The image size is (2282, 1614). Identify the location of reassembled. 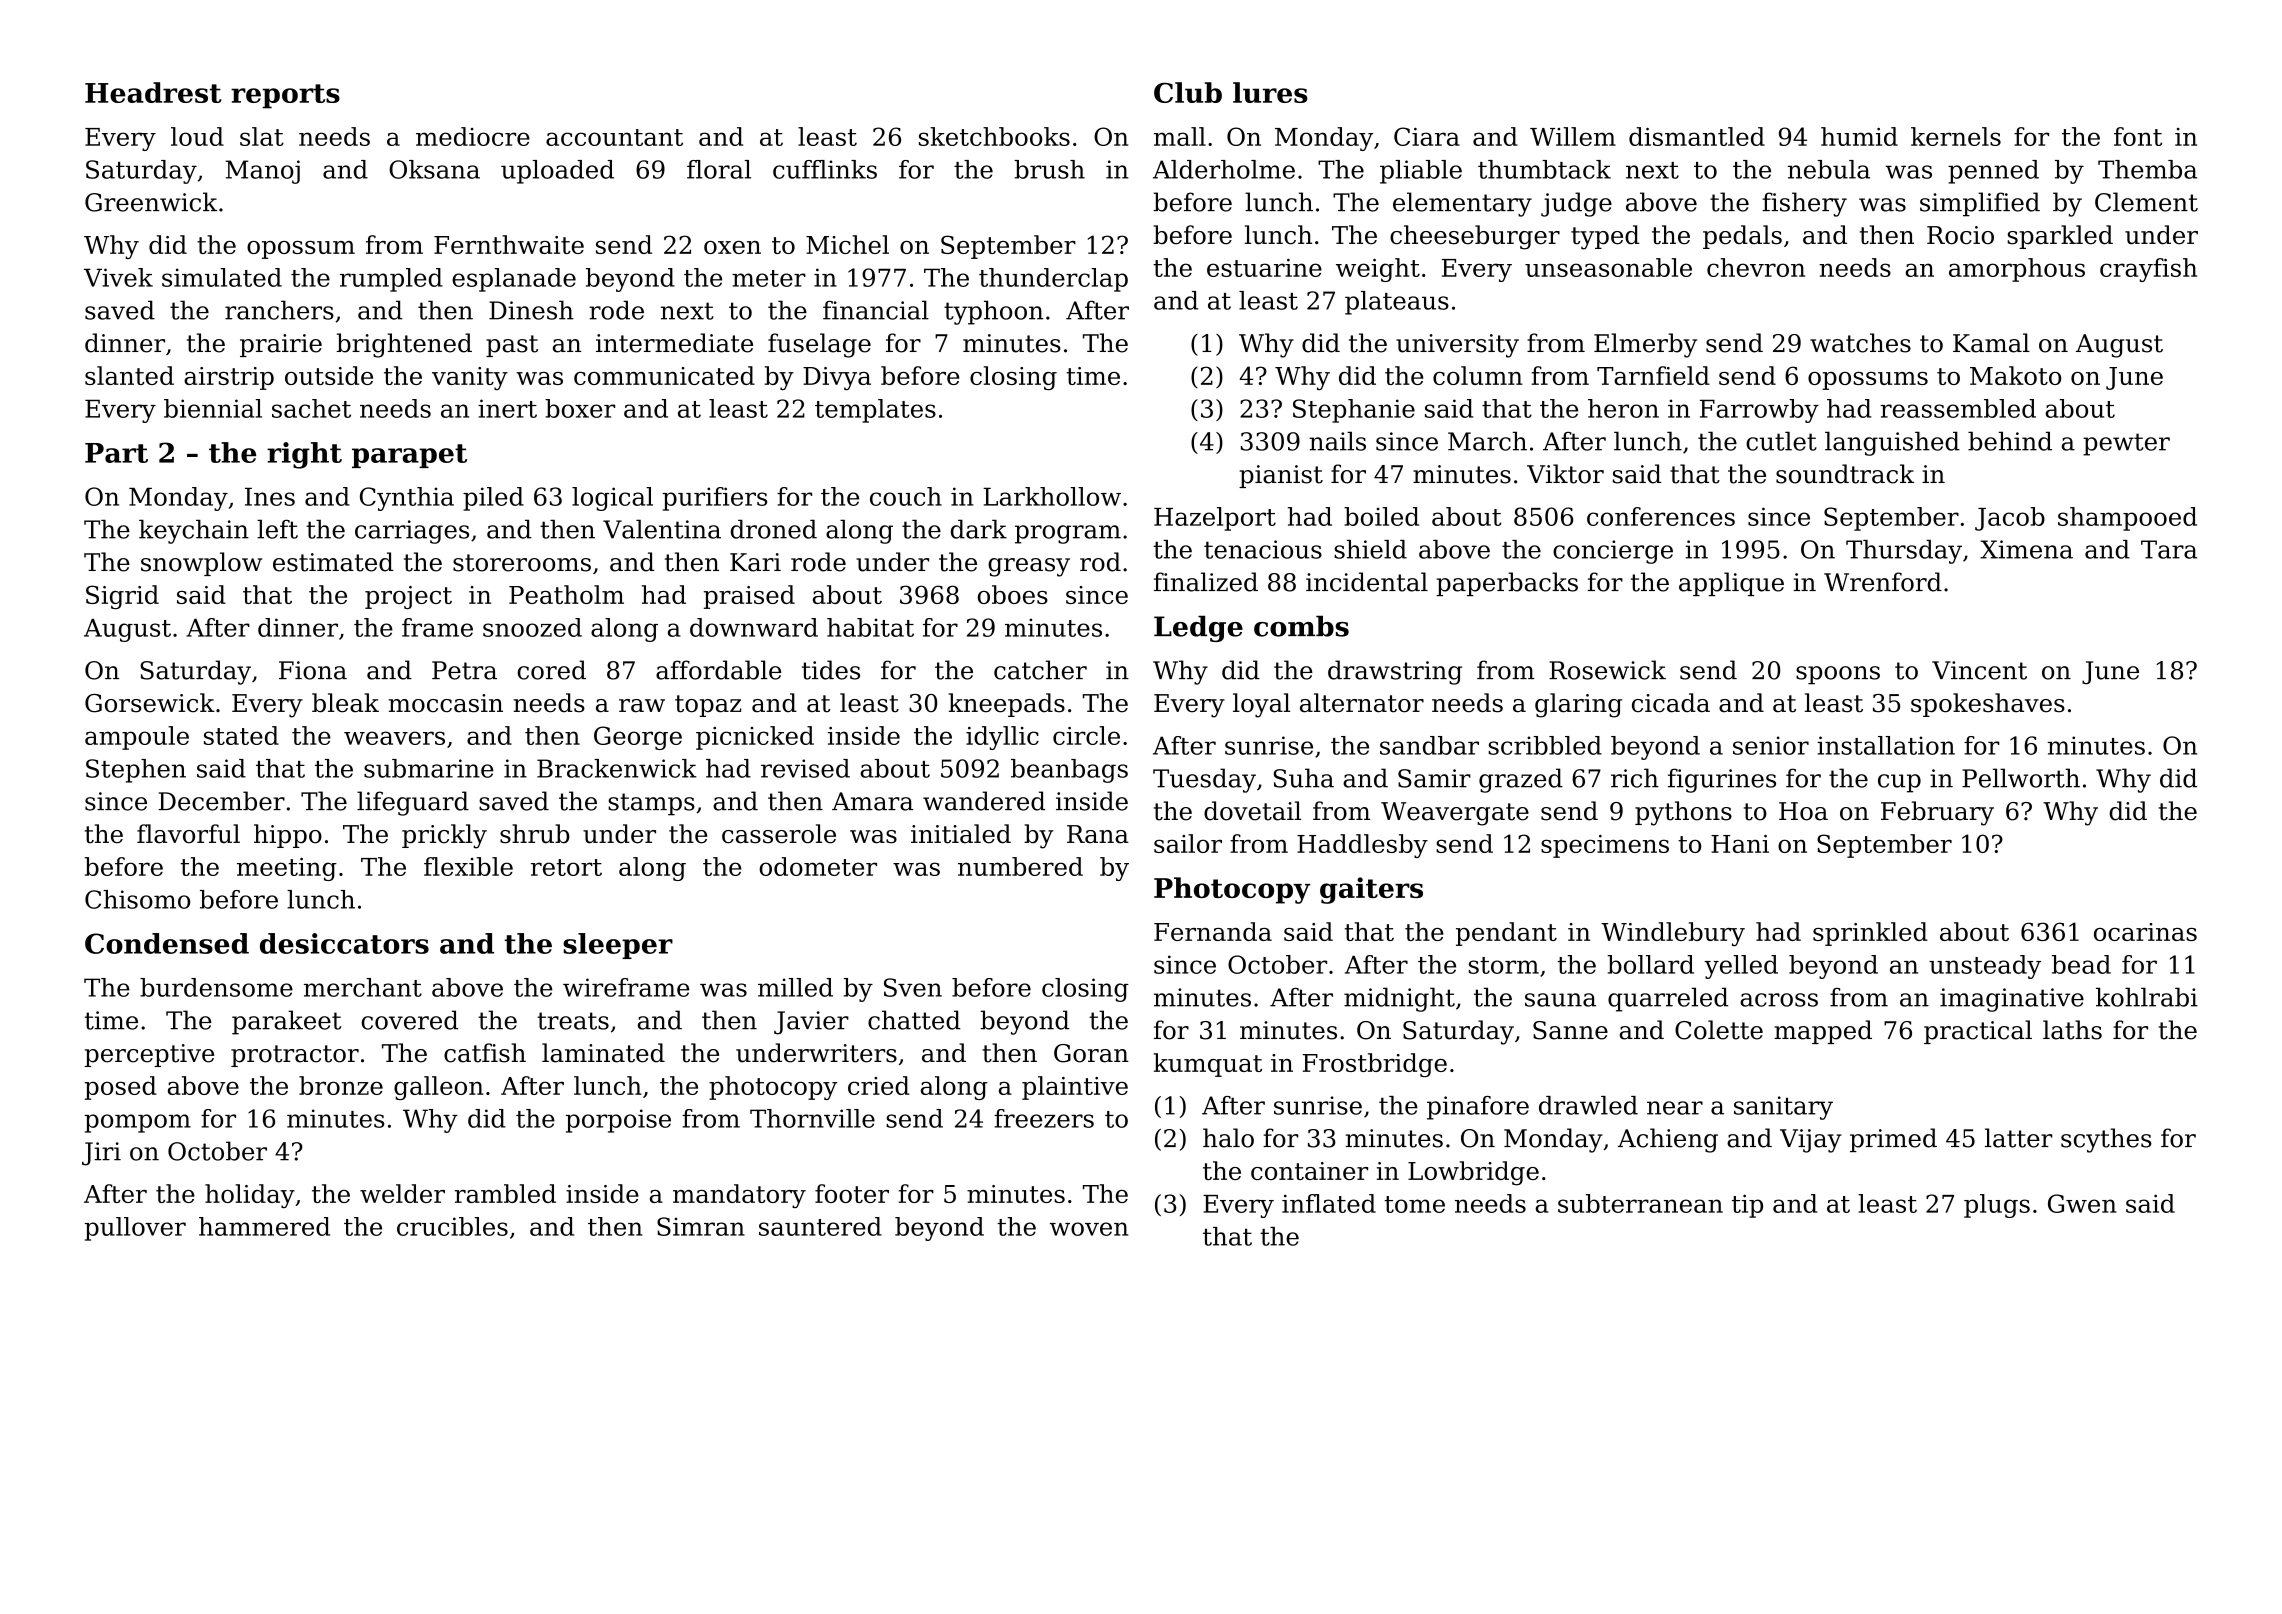
(1958, 408).
